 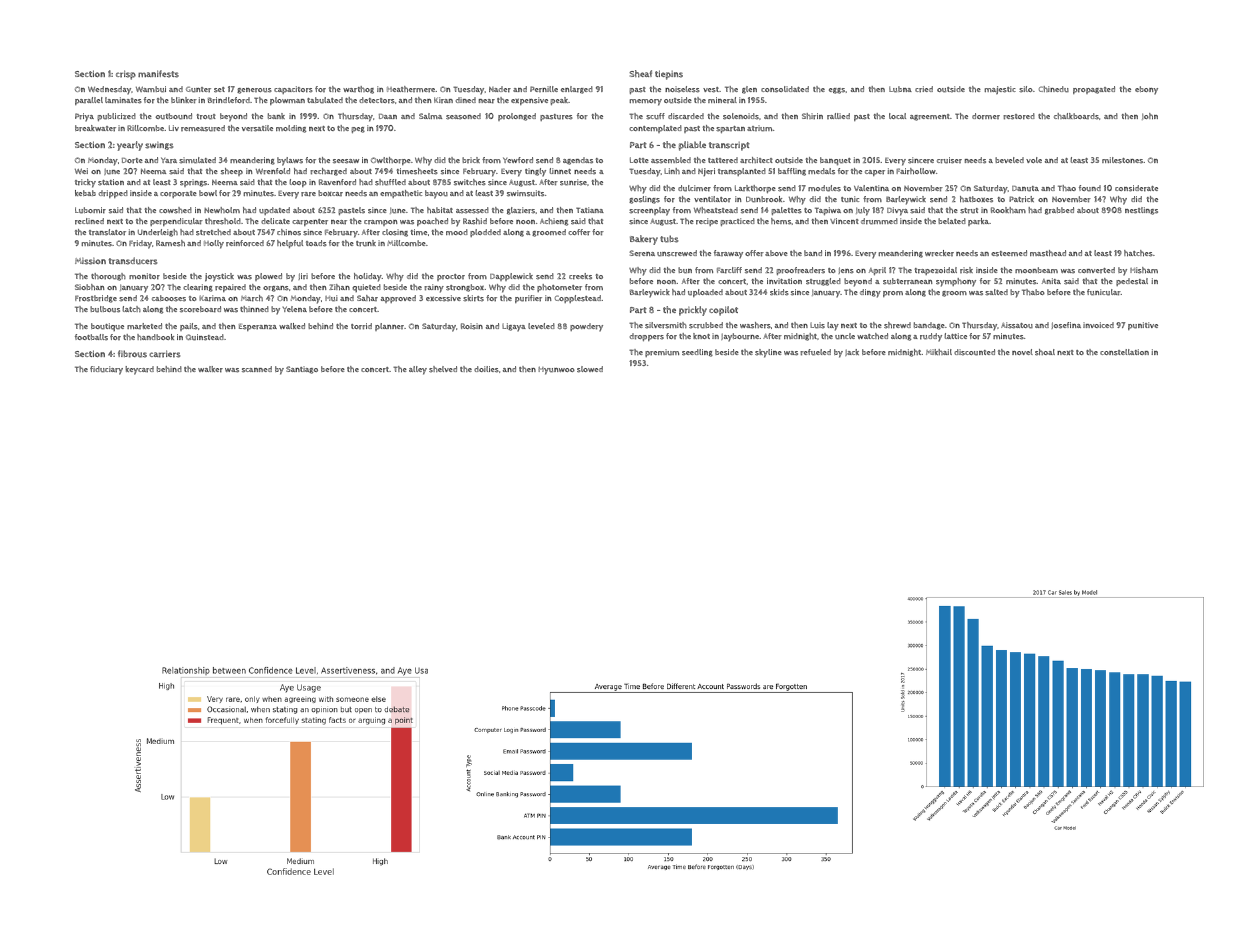 I want to click on translator, so click(x=107, y=232).
